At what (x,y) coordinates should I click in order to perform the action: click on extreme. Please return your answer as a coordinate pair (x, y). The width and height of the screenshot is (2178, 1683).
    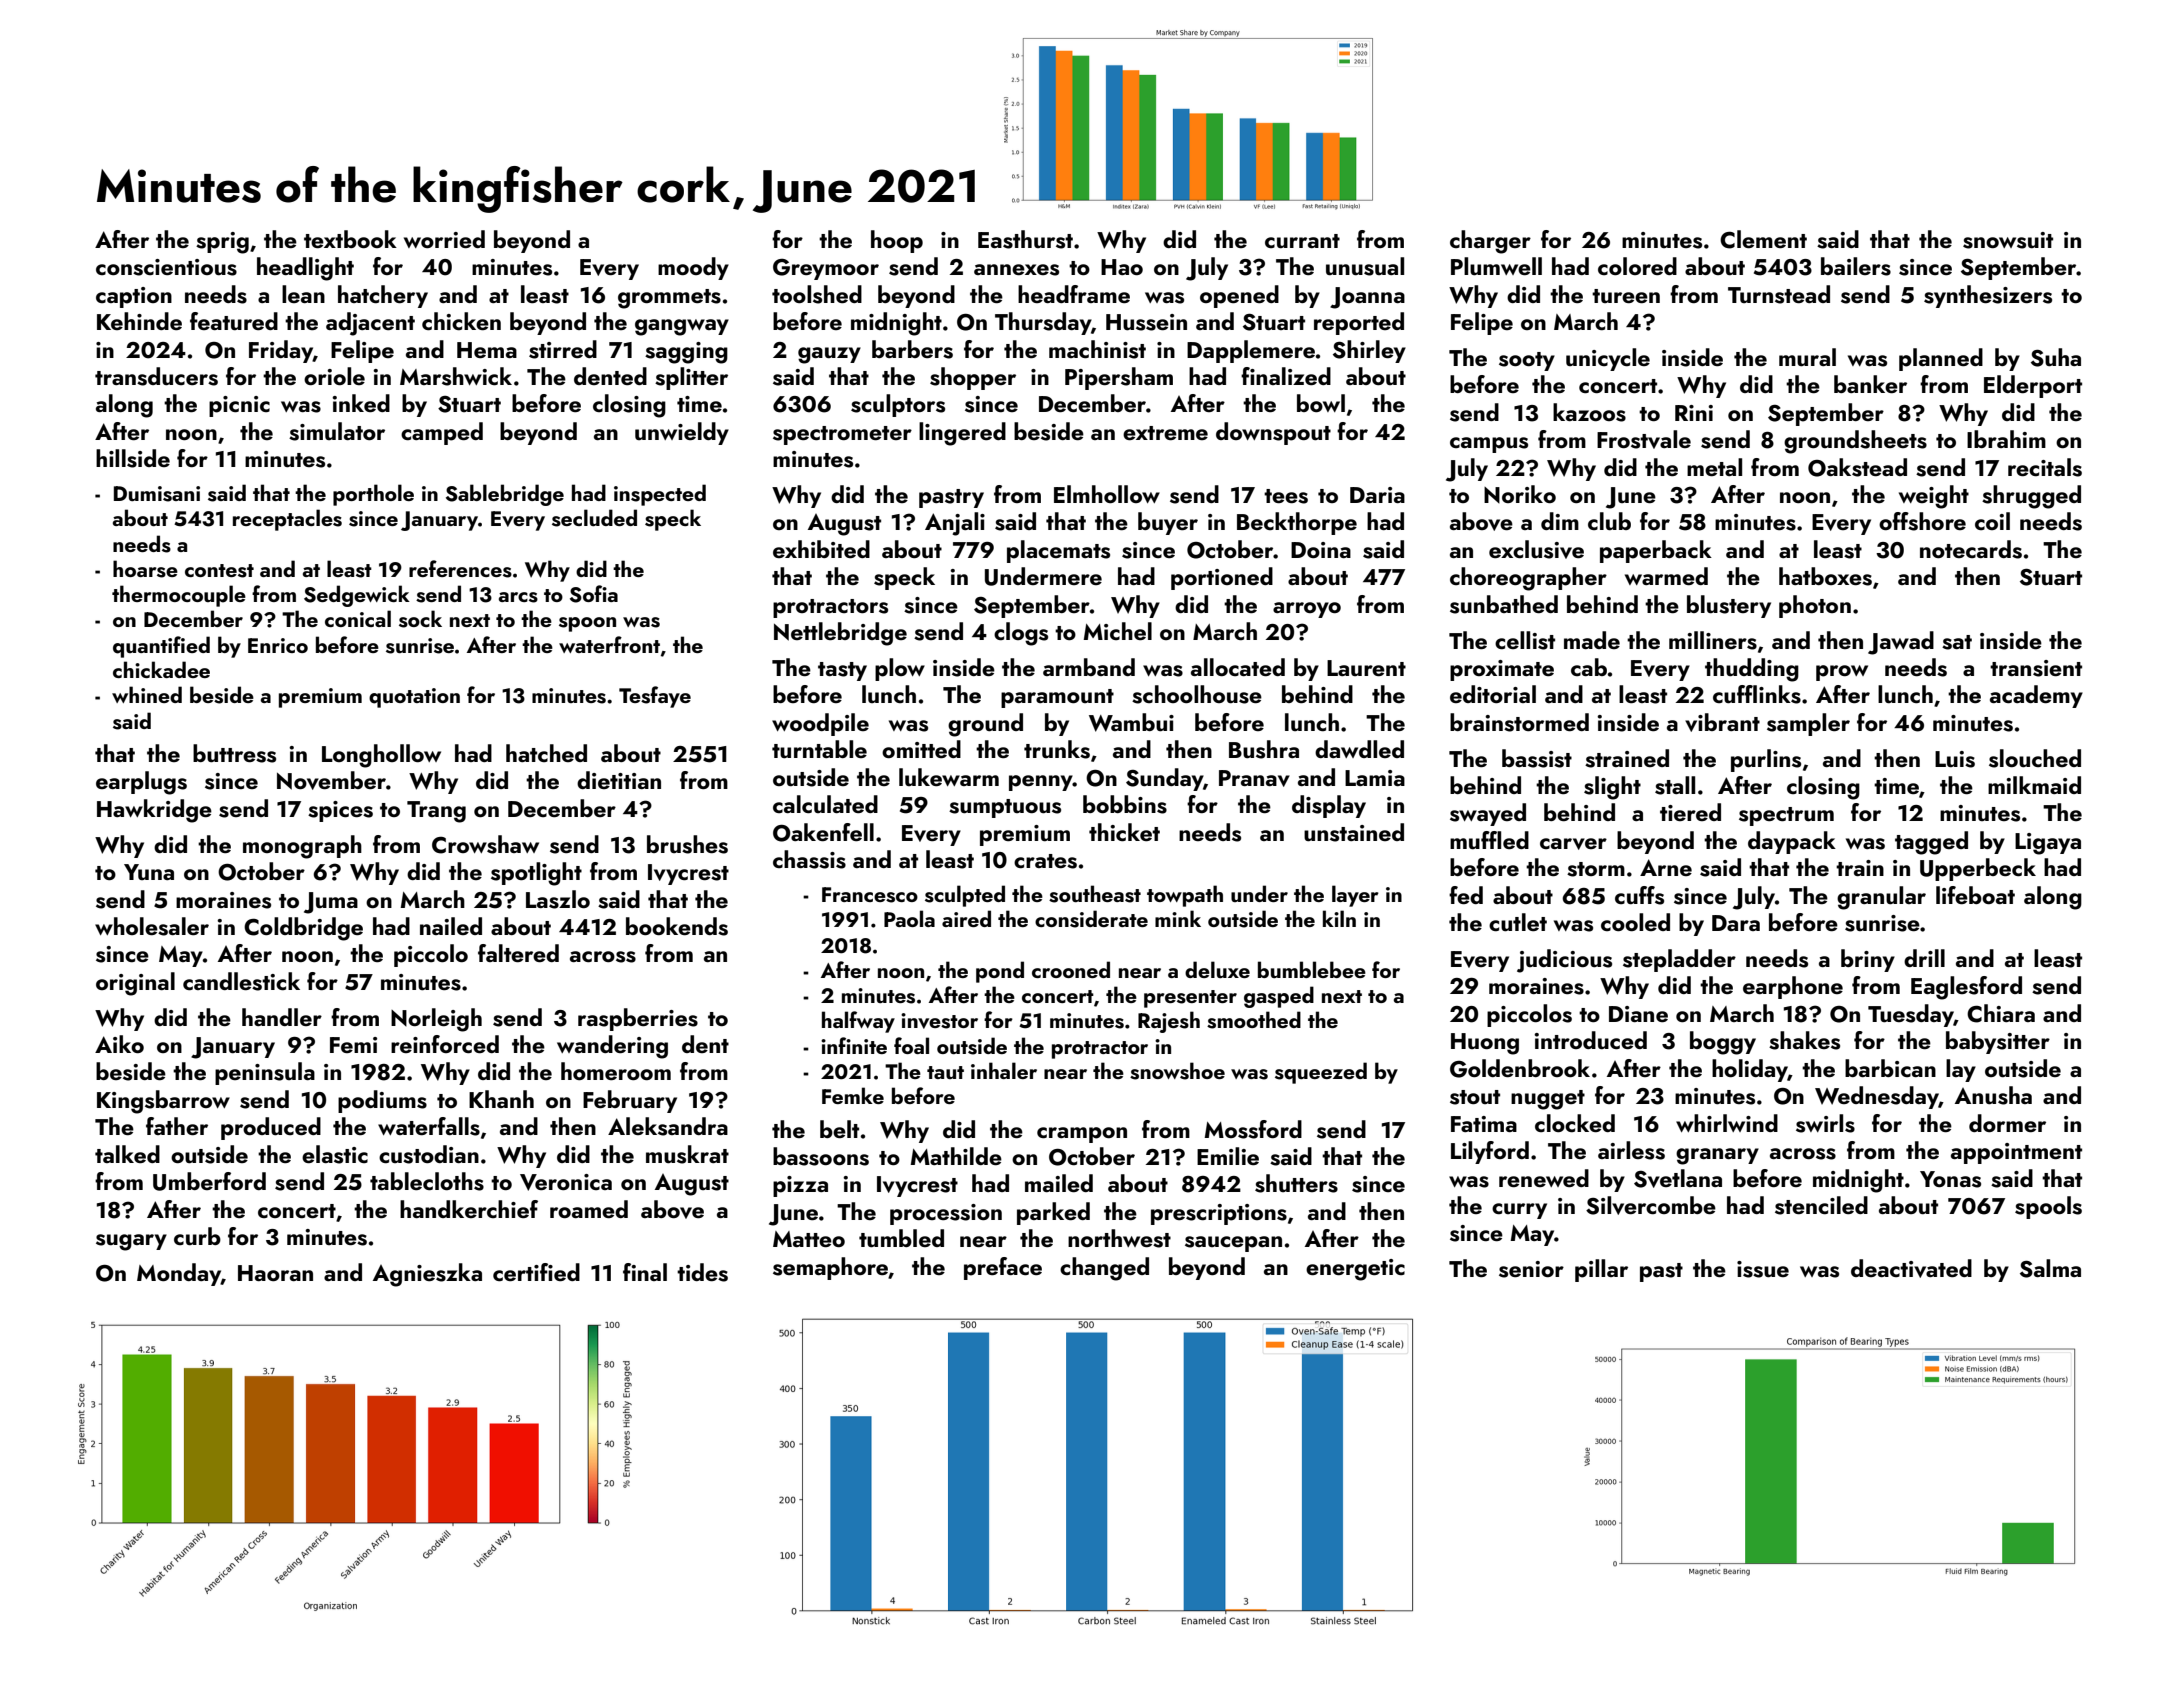
    Looking at the image, I should click on (1165, 433).
